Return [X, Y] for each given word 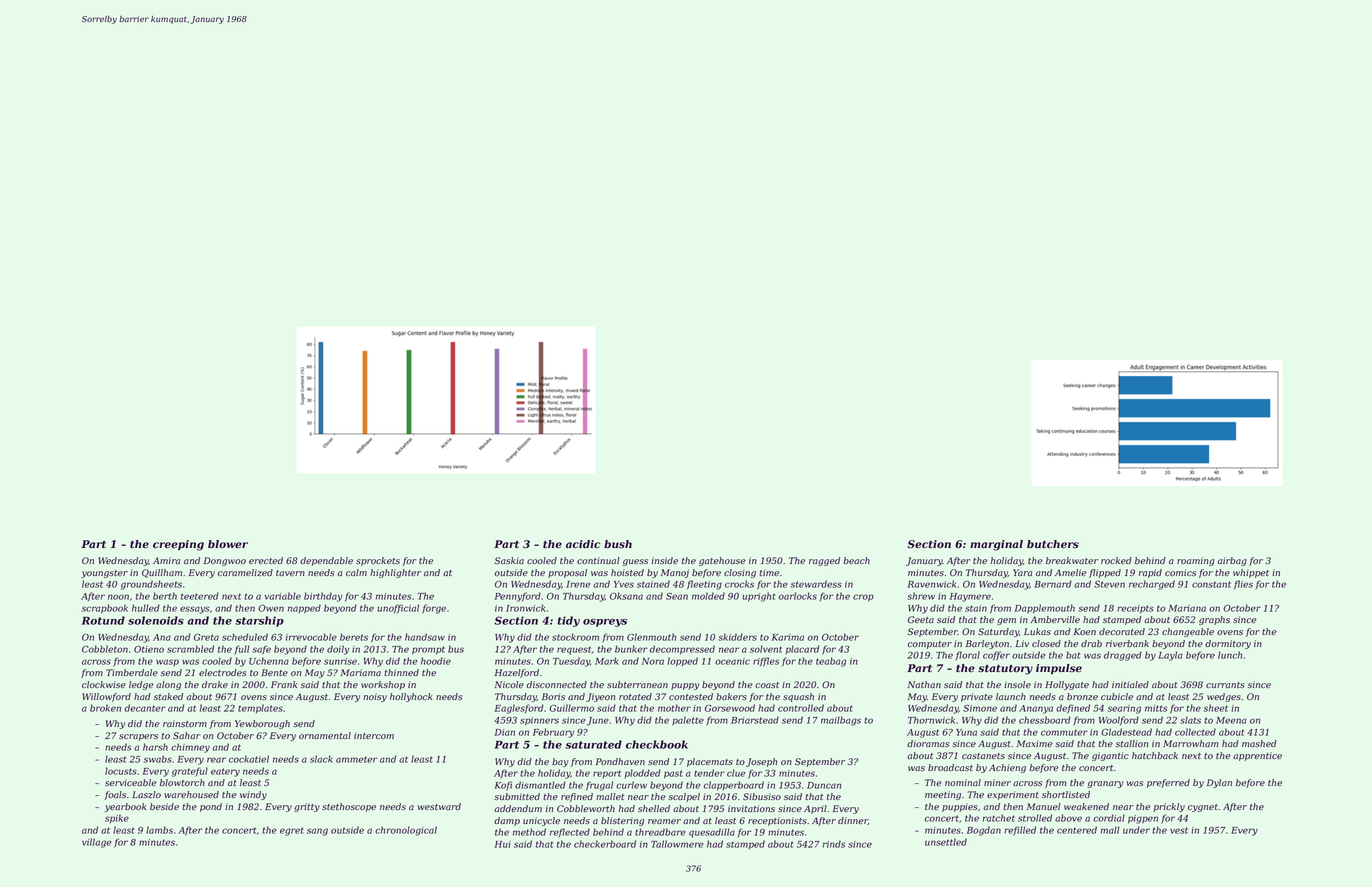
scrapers [138, 737]
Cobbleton [105, 649]
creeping [178, 545]
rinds [834, 844]
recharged [1152, 585]
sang [317, 832]
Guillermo [571, 708]
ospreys [605, 623]
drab [1091, 643]
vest [1179, 830]
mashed [1259, 743]
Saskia [509, 560]
